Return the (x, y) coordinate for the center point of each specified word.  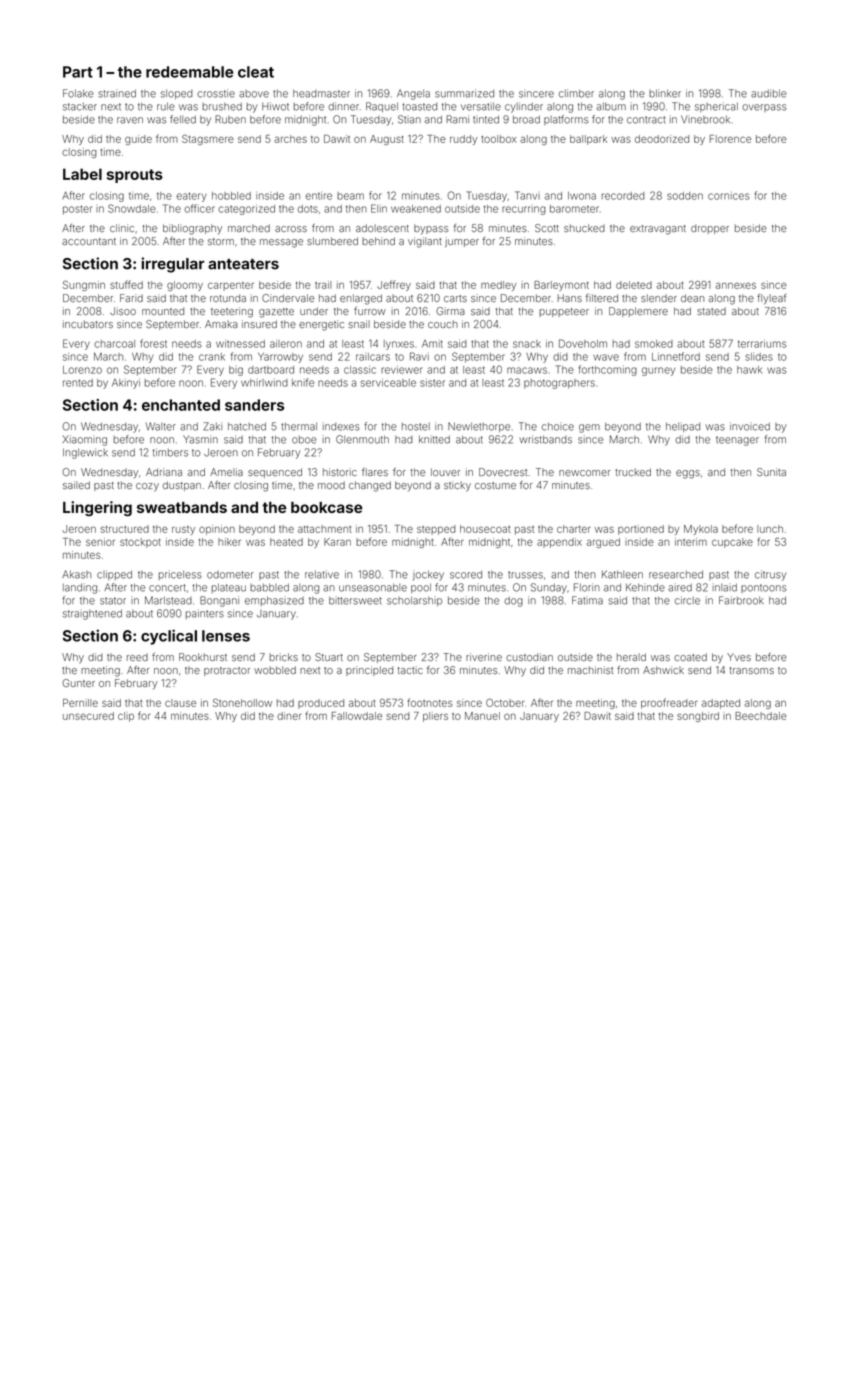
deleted (634, 285)
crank (212, 357)
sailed (76, 485)
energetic (321, 325)
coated (690, 657)
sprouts (135, 176)
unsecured (88, 716)
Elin (379, 208)
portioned (641, 530)
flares (375, 472)
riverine (484, 657)
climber (576, 93)
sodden (685, 196)
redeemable (189, 72)
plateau (229, 588)
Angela (413, 94)
